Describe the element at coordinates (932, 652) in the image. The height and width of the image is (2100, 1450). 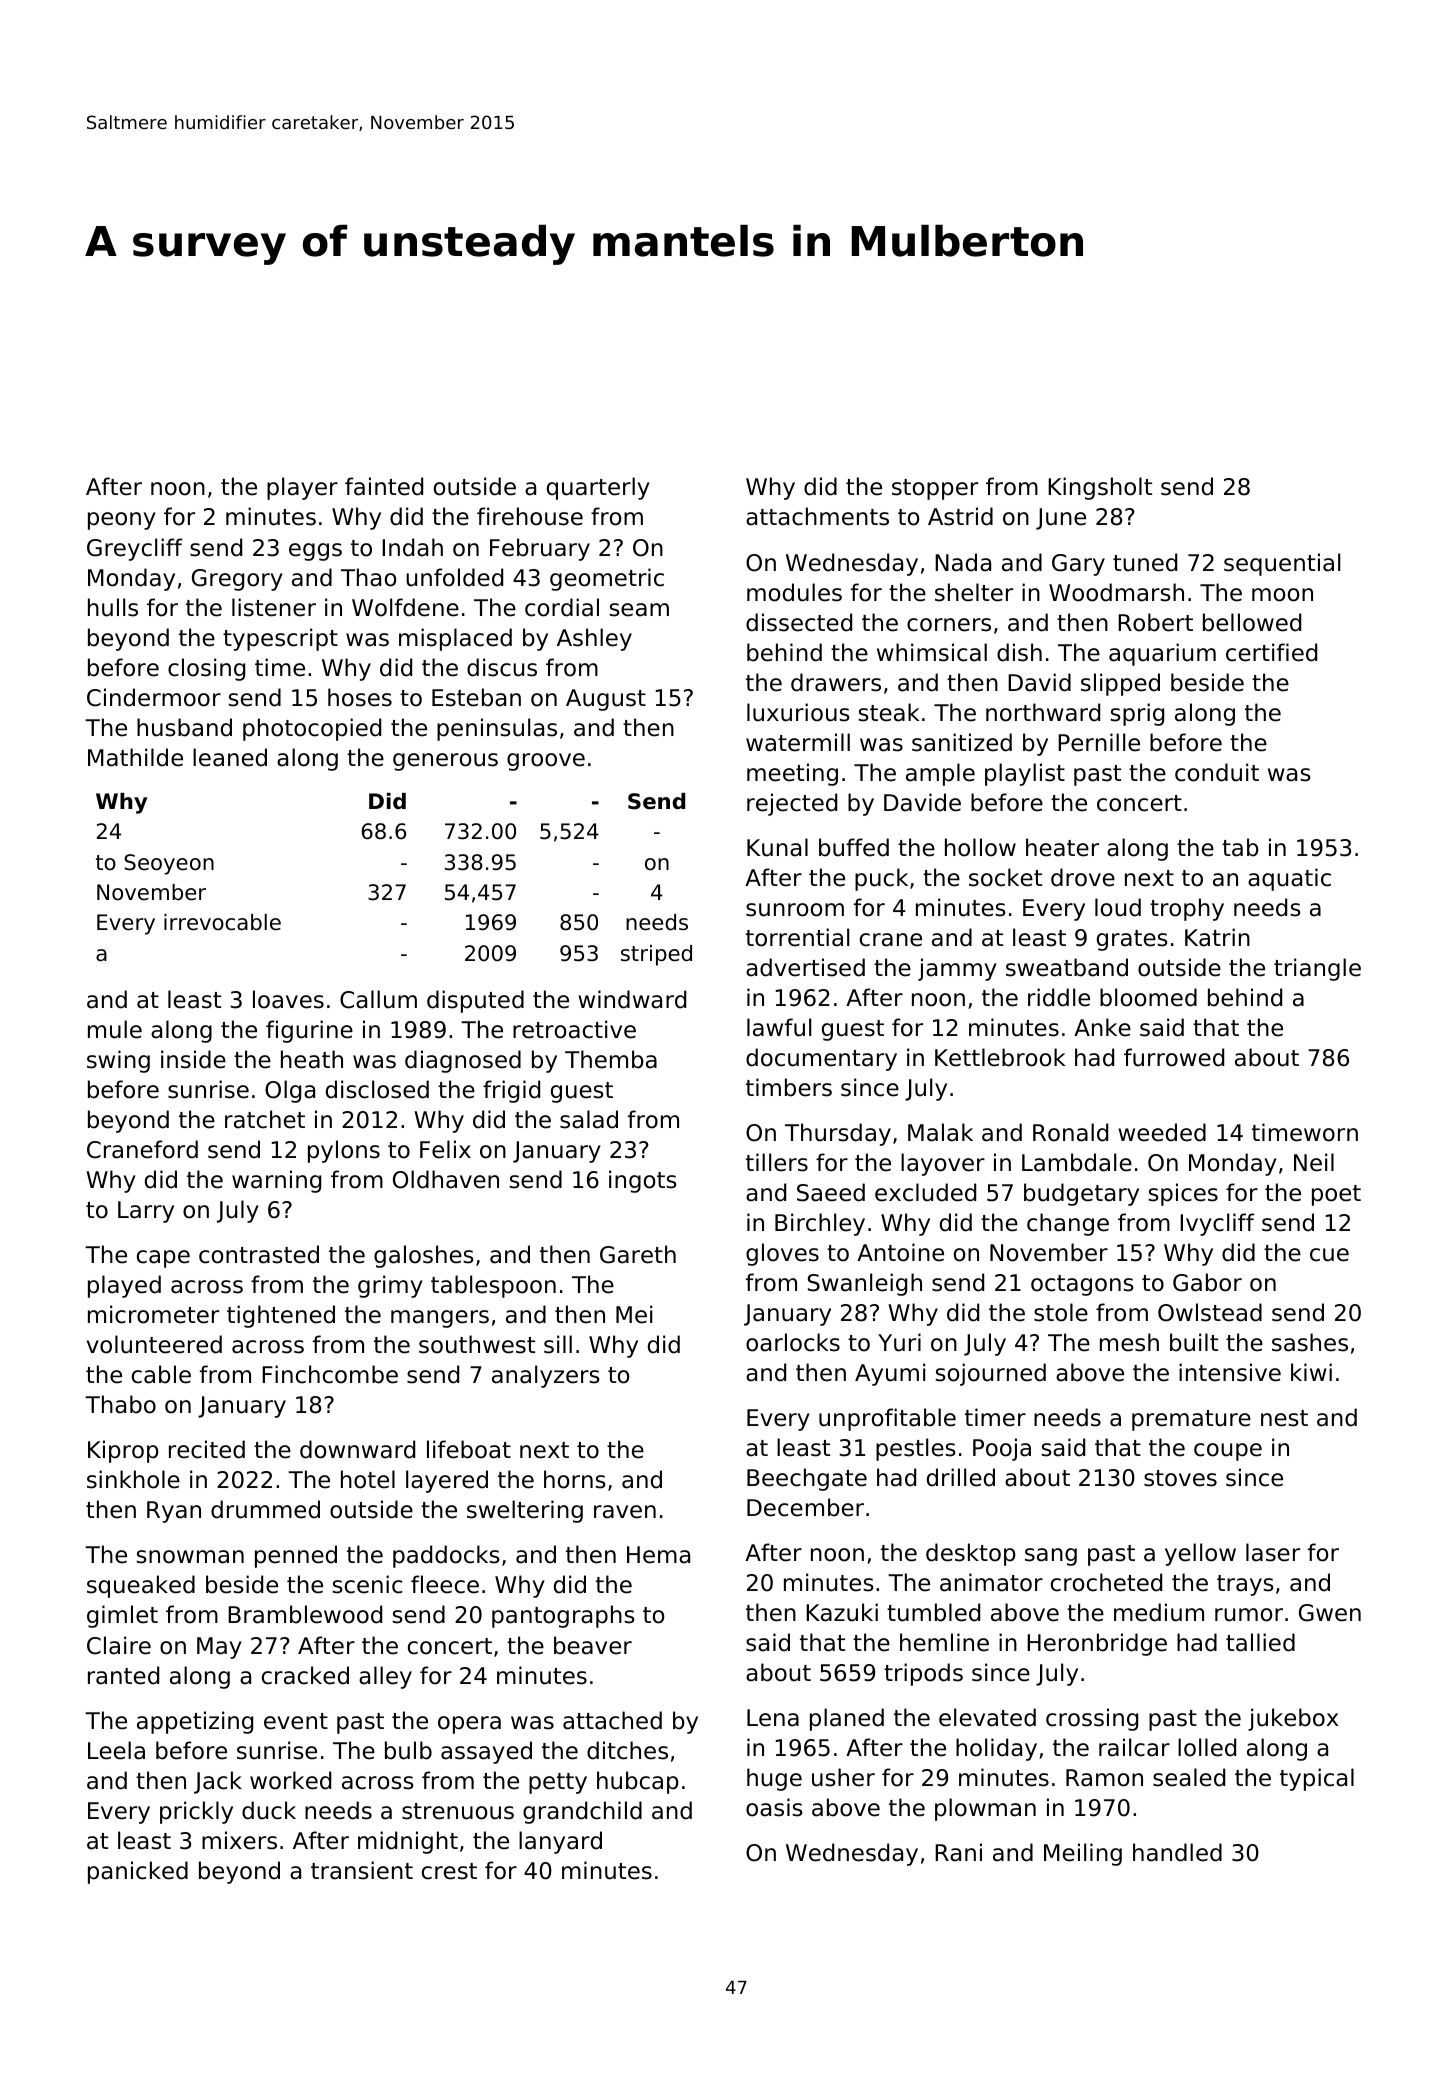
I see `whimsical` at that location.
